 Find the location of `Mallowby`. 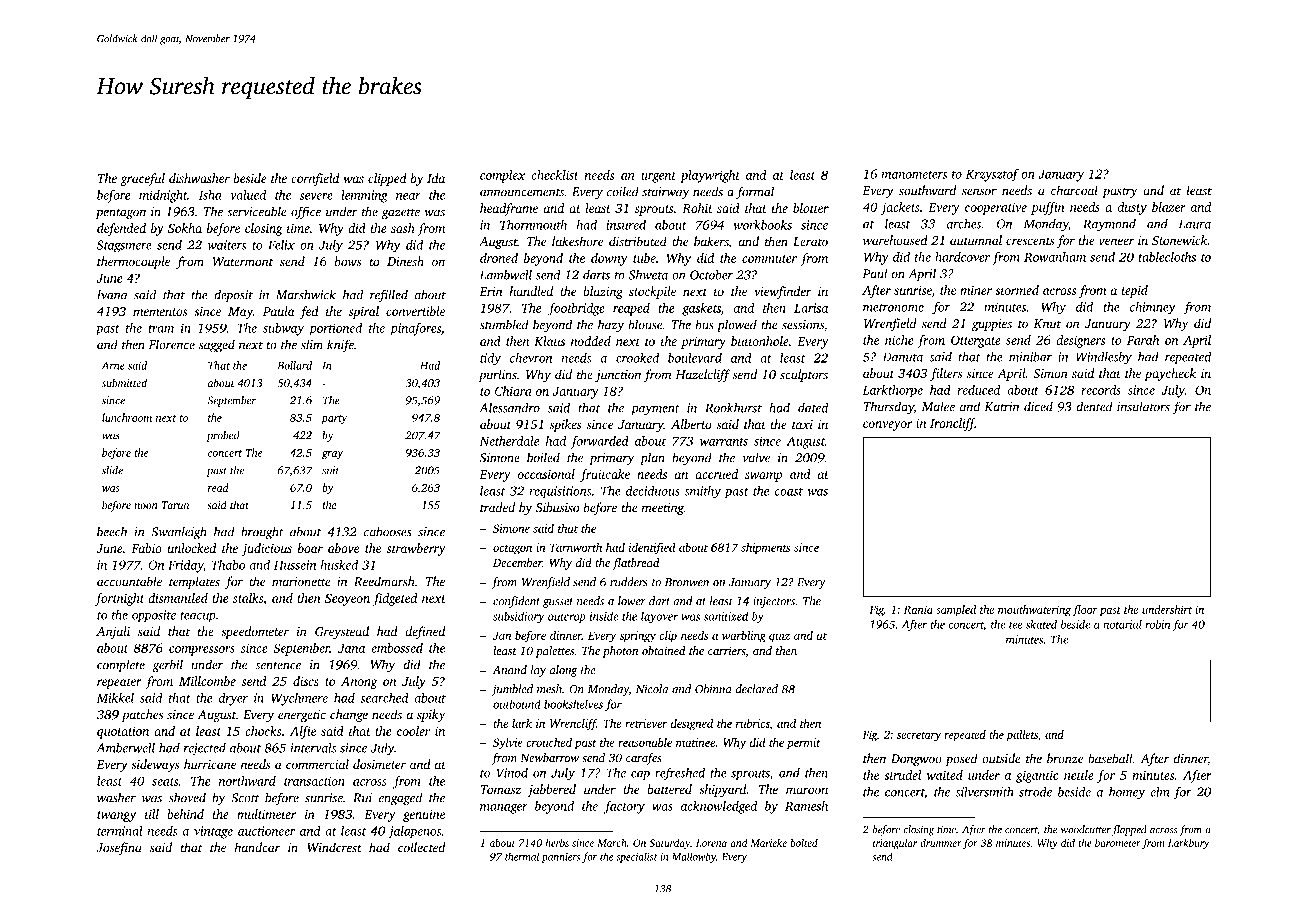

Mallowby is located at coordinates (694, 857).
